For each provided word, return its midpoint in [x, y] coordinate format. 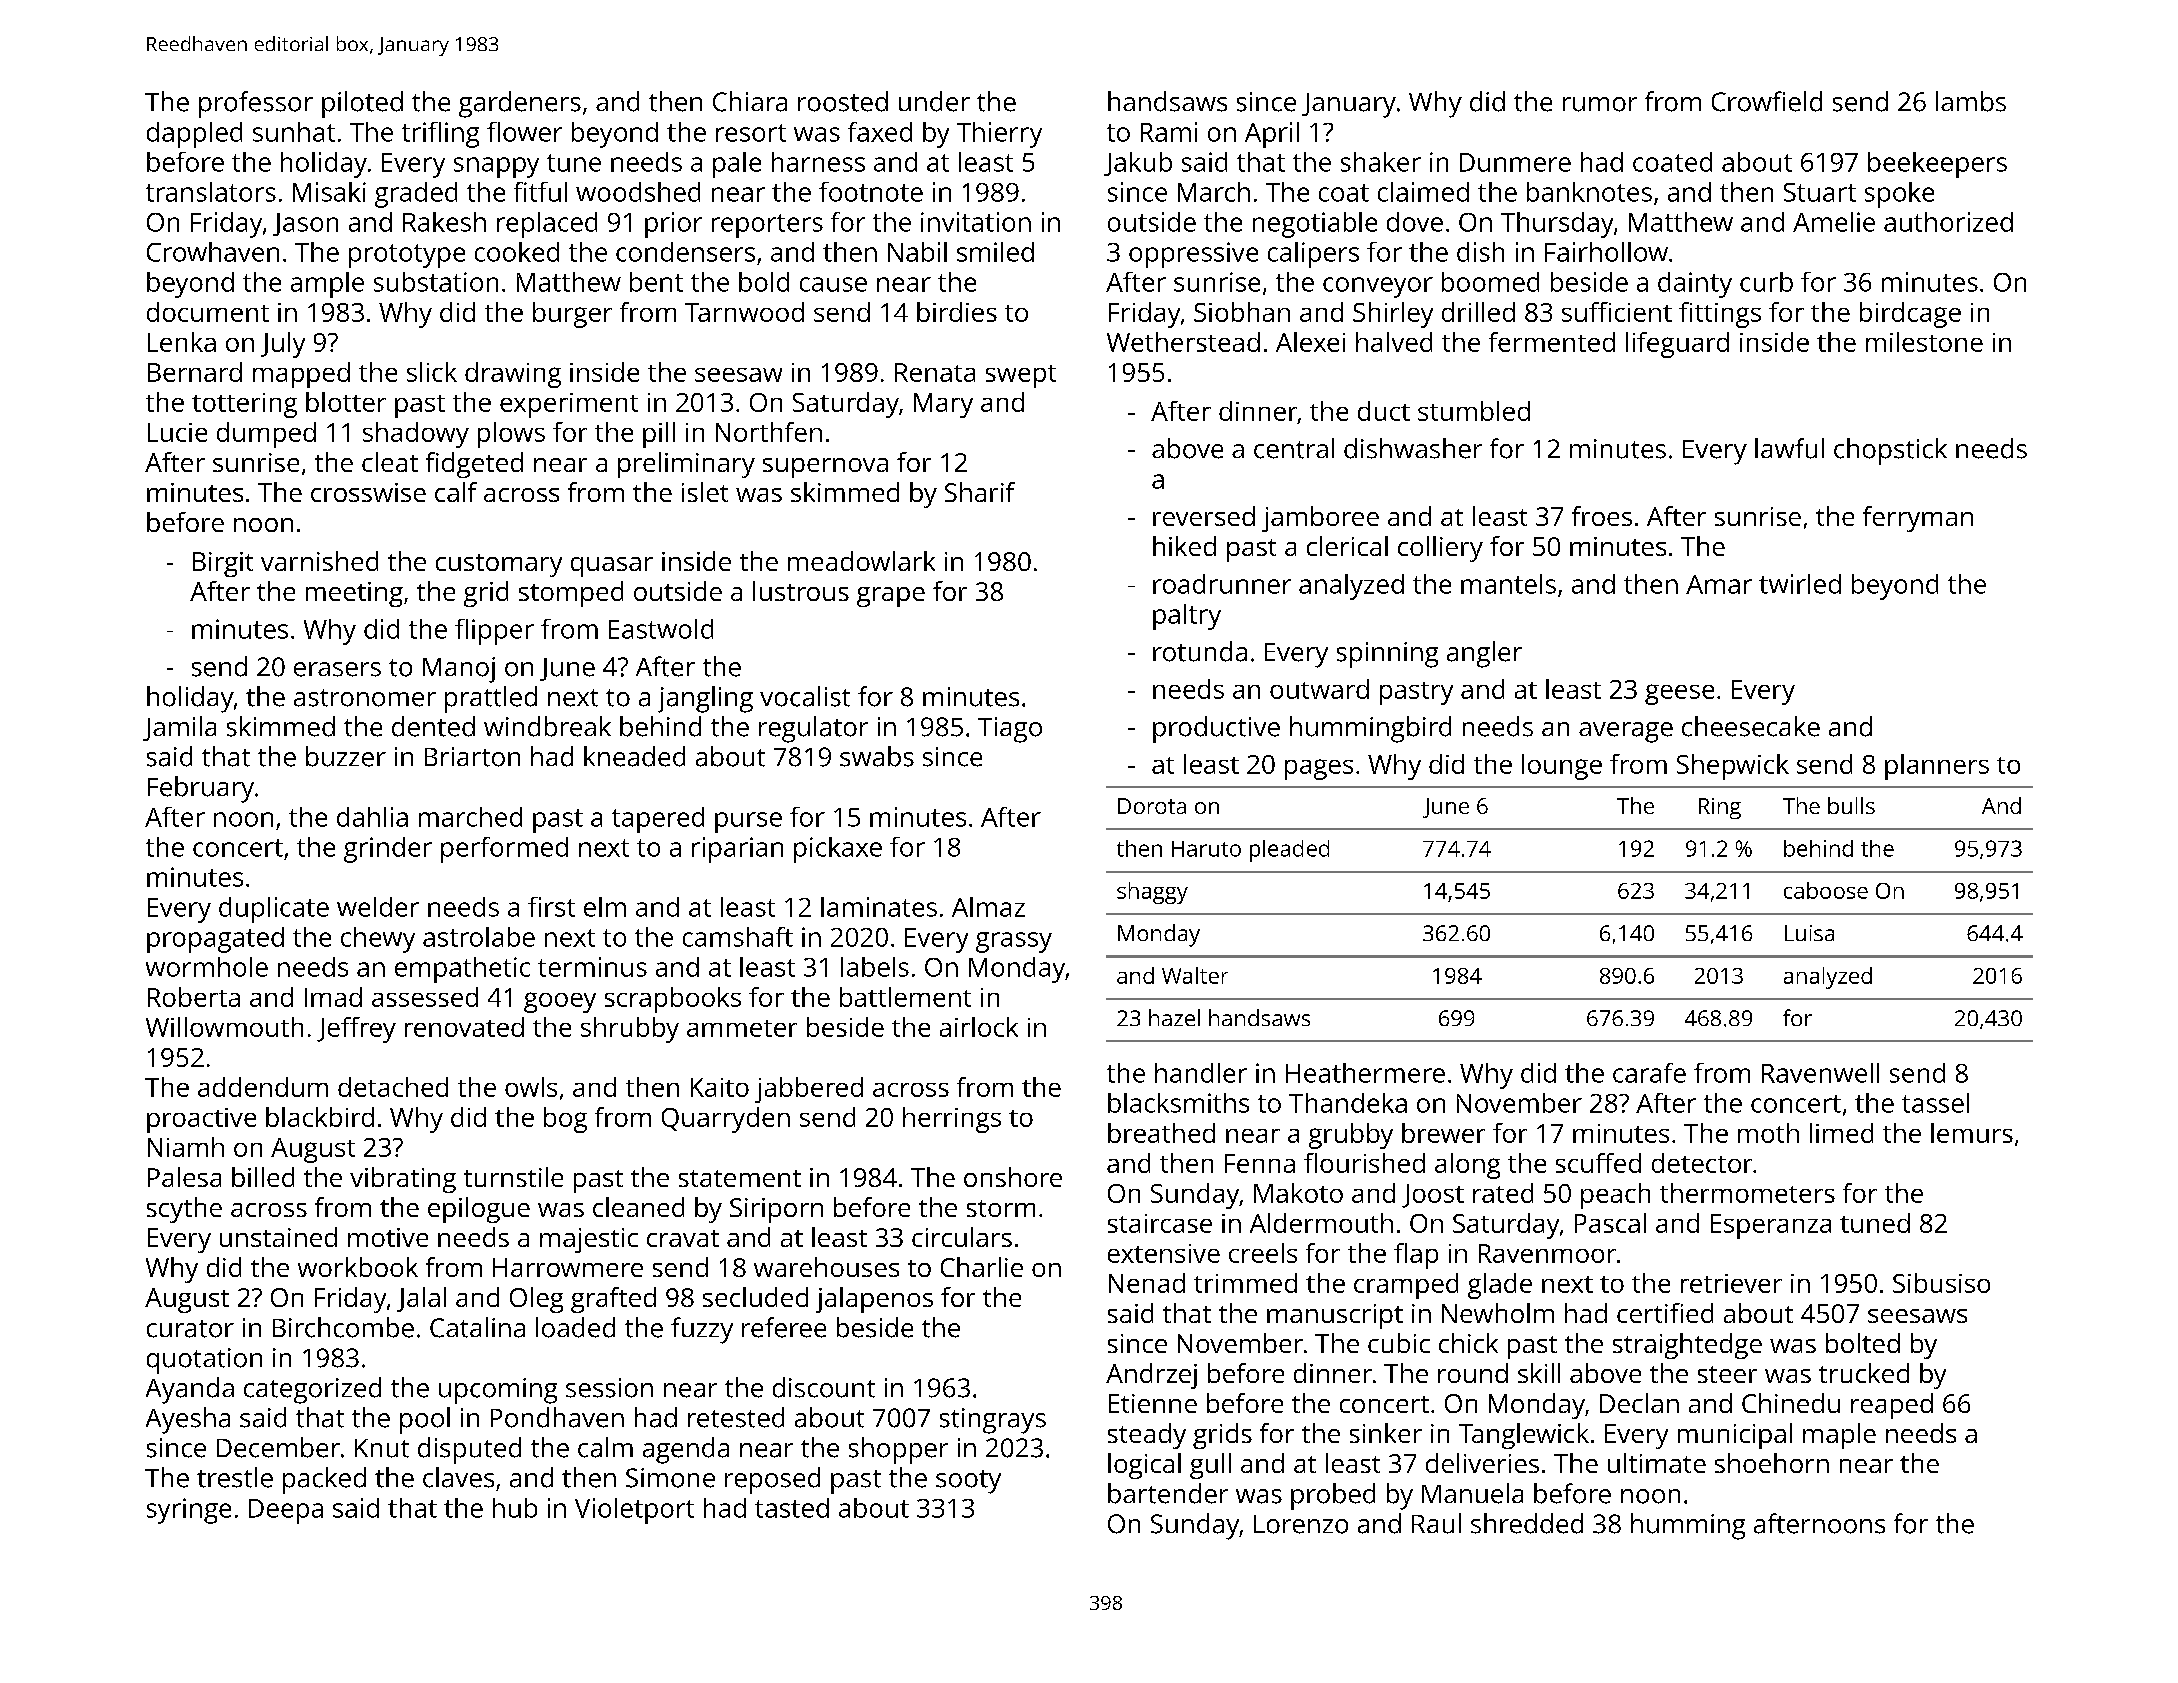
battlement [905, 997]
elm [605, 907]
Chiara [750, 101]
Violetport [634, 1511]
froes [1602, 516]
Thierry [999, 135]
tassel [1935, 1103]
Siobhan [1242, 312]
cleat [390, 462]
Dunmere [1515, 162]
